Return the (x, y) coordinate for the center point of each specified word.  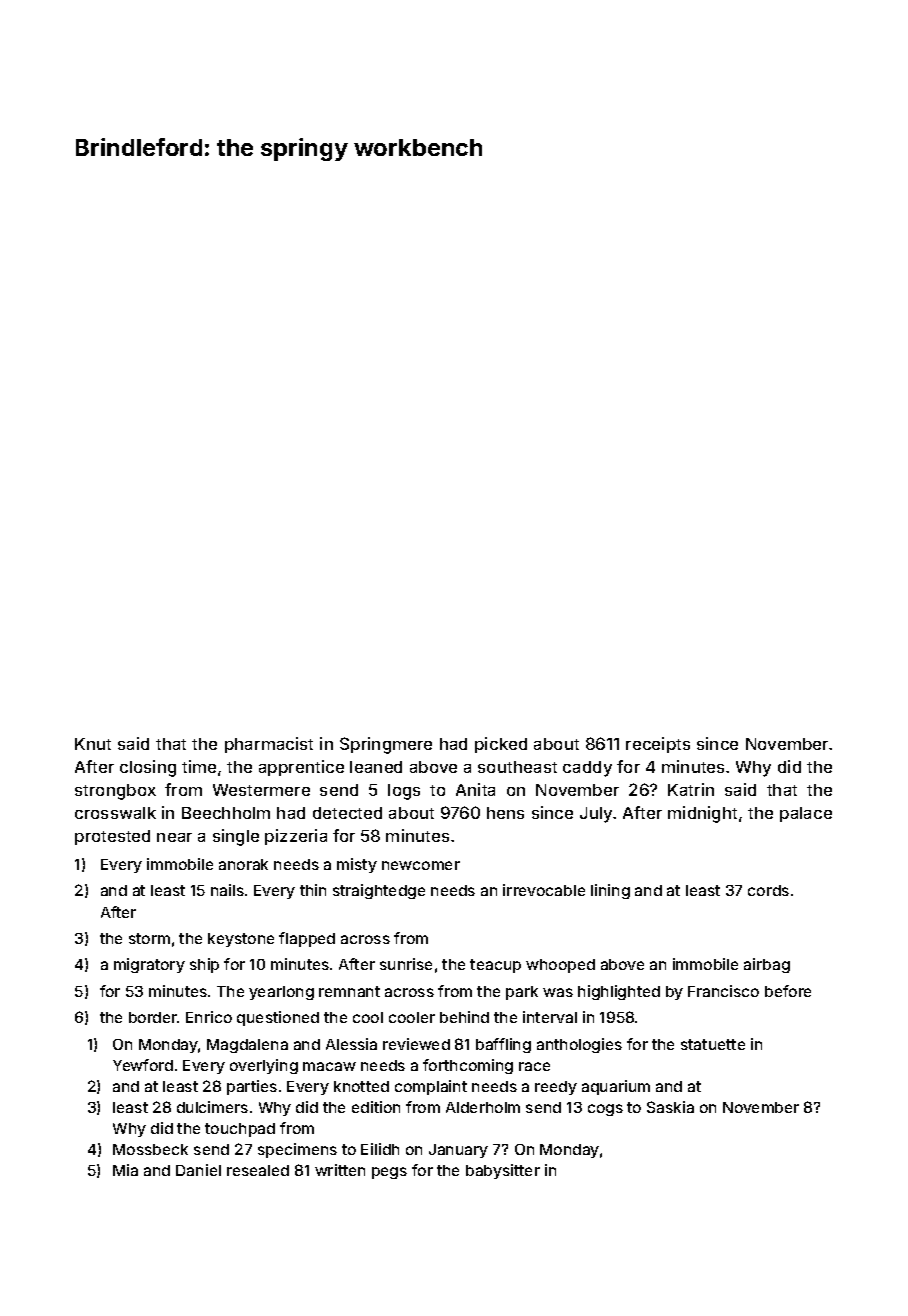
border (153, 1017)
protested (112, 837)
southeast (517, 767)
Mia (125, 1170)
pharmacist (269, 745)
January (458, 1151)
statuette (713, 1044)
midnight (702, 814)
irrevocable (544, 890)
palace (806, 814)
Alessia (351, 1044)
